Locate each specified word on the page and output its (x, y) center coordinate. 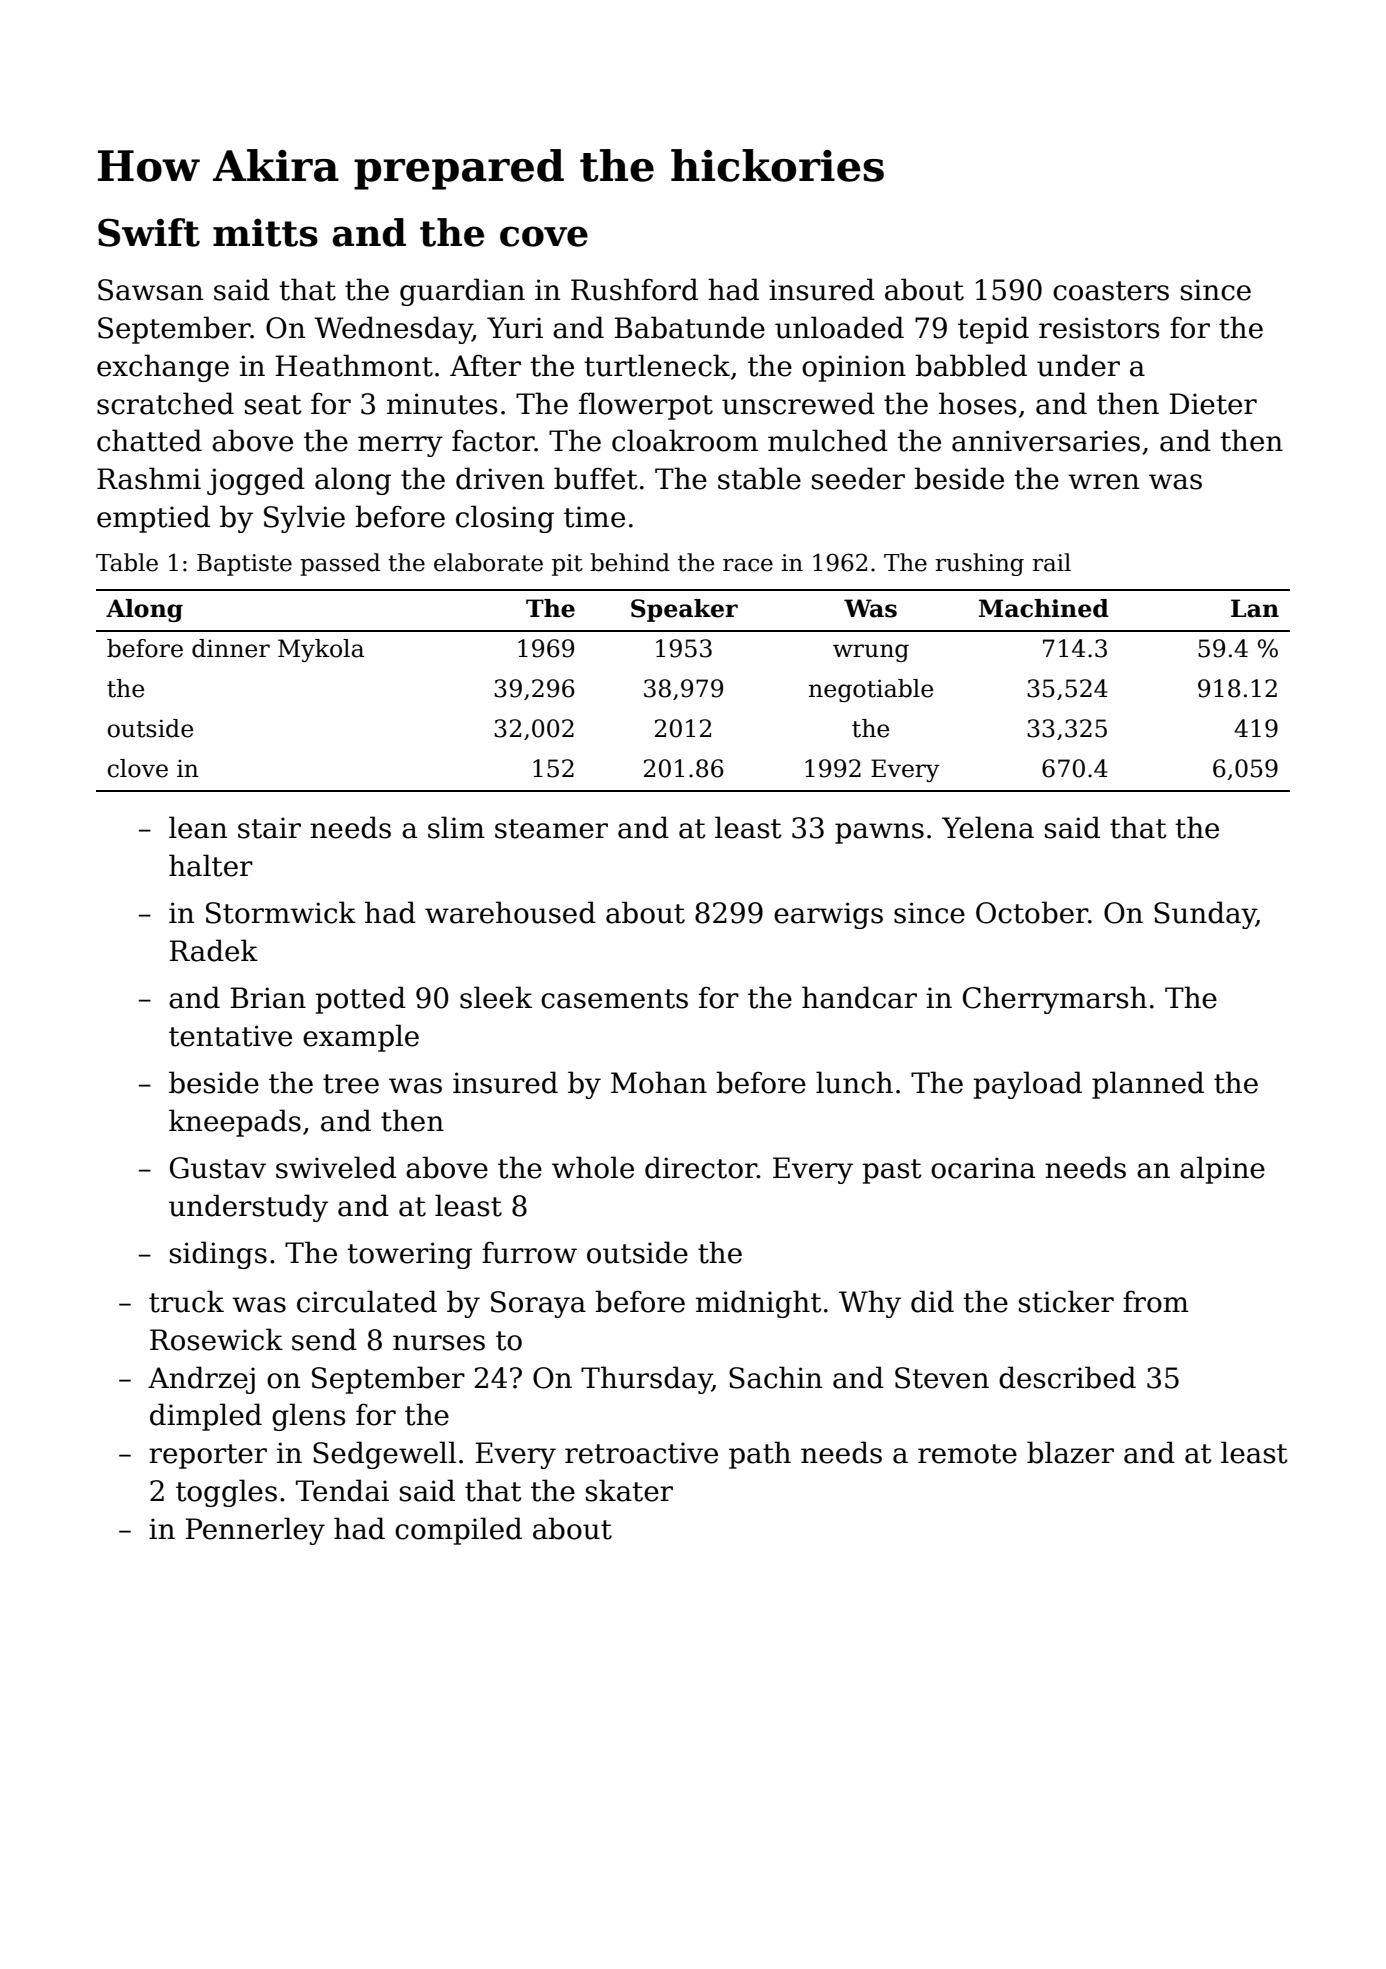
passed (340, 564)
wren (1103, 482)
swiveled (336, 1167)
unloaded (839, 327)
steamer (551, 829)
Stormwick (281, 912)
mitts (265, 232)
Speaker (684, 610)
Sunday (1205, 915)
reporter (208, 1456)
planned (1148, 1085)
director (701, 1167)
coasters (1111, 291)
